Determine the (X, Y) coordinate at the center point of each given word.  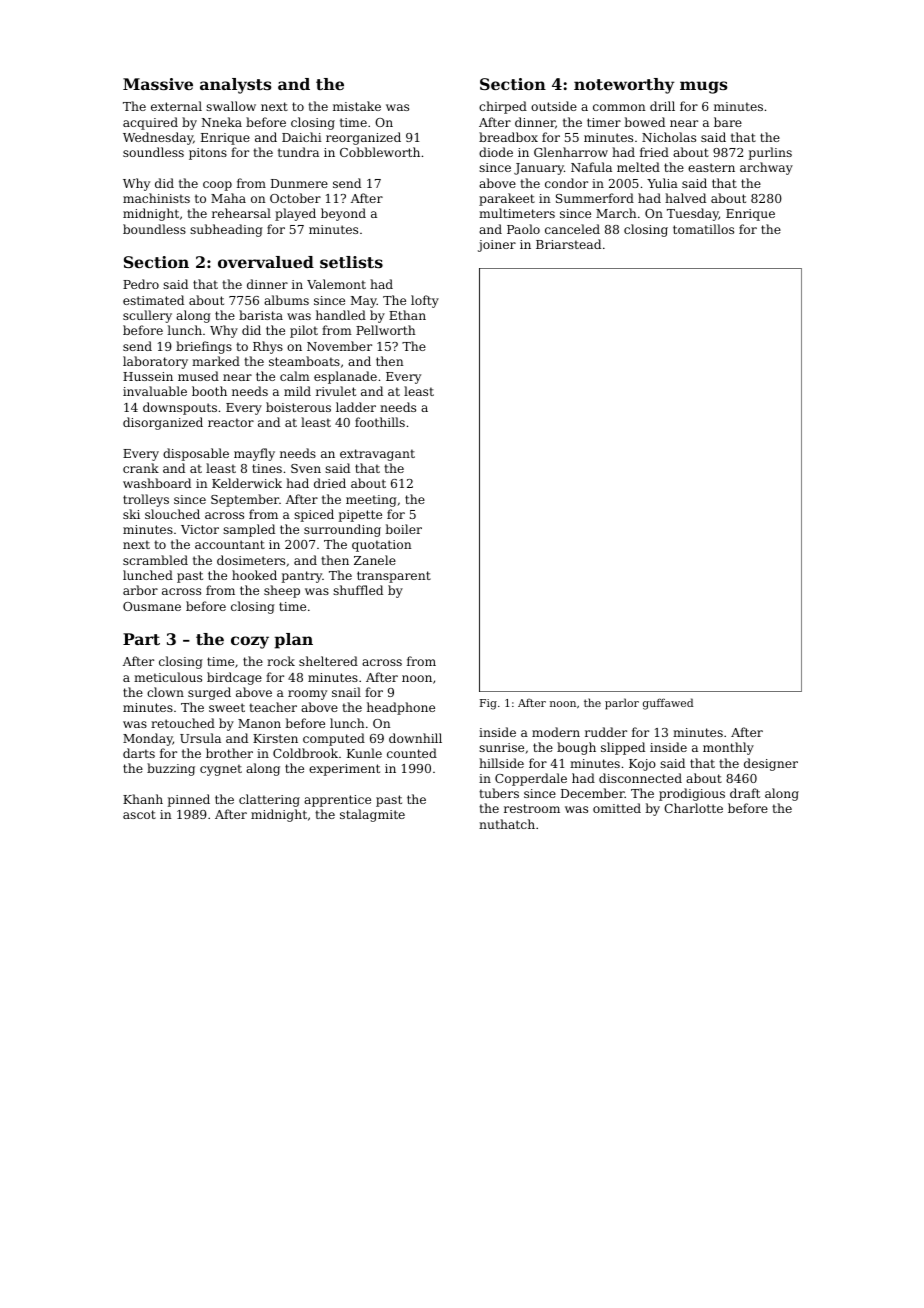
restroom (532, 808)
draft (745, 793)
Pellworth (386, 330)
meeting (371, 501)
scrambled (155, 560)
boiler (403, 529)
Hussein (148, 376)
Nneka (221, 122)
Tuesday (693, 214)
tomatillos (703, 229)
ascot (139, 814)
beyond (343, 214)
